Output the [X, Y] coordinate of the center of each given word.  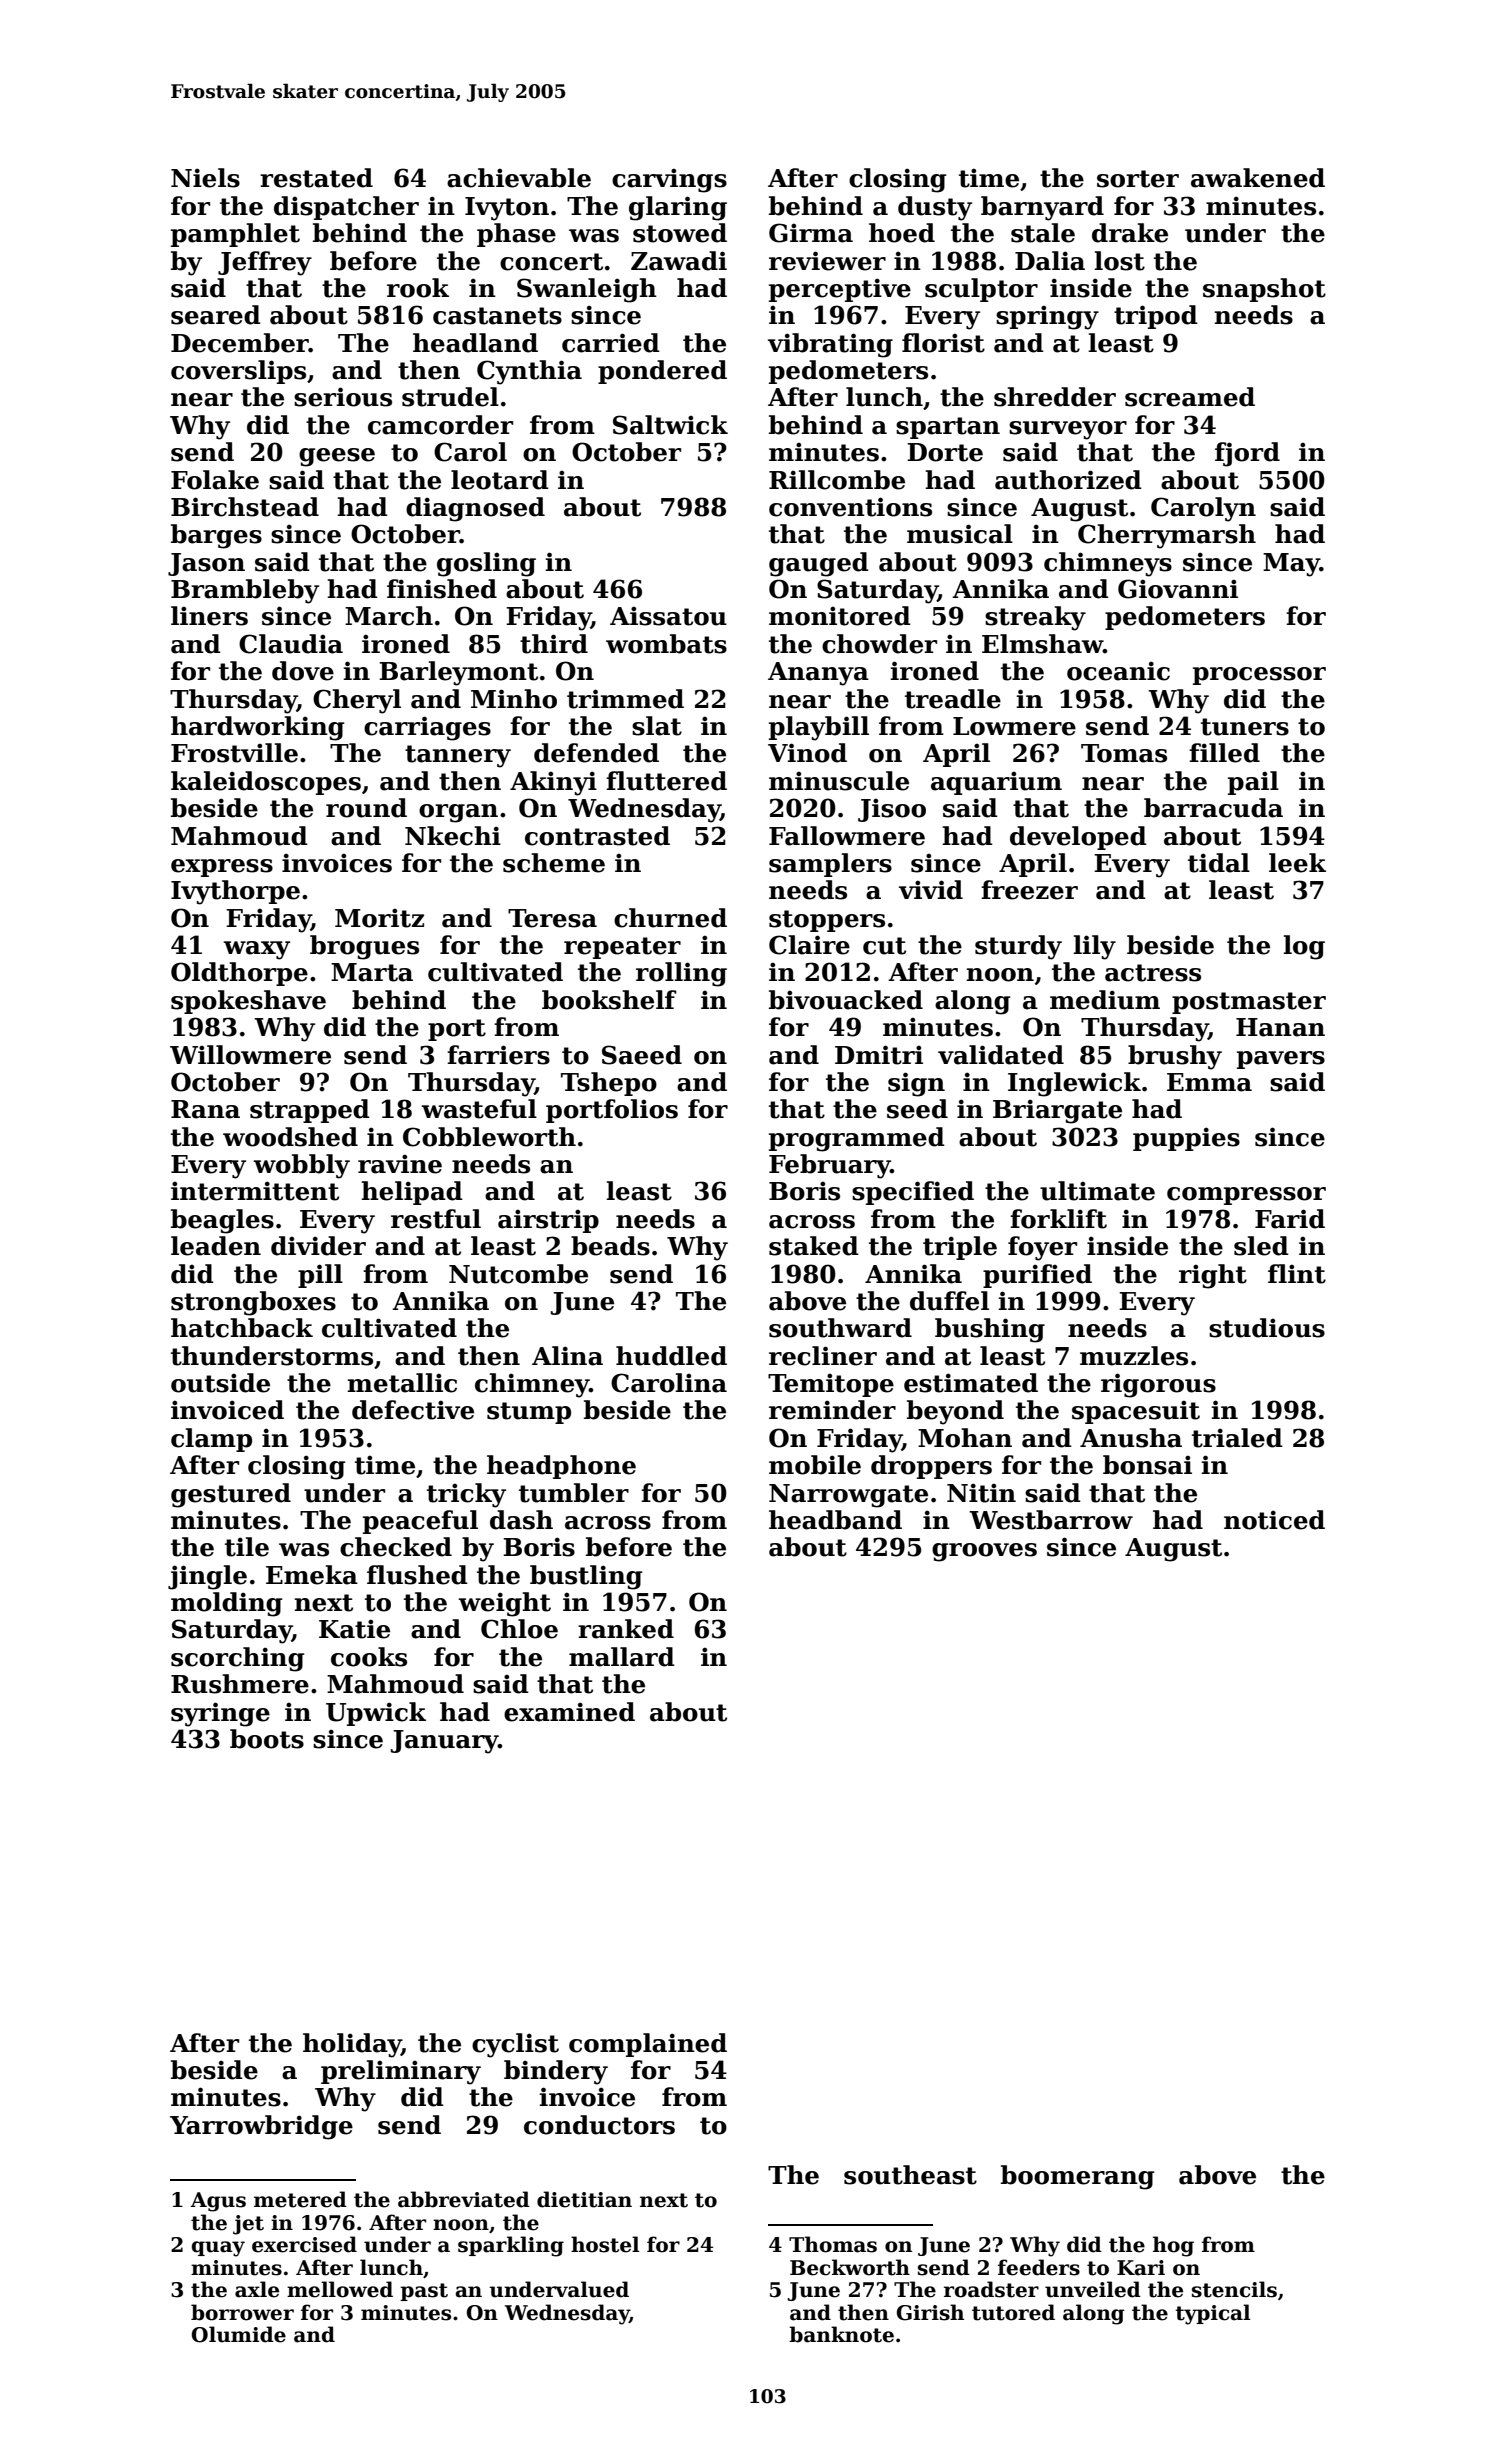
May [1291, 565]
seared [216, 315]
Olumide [239, 2334]
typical [1212, 2314]
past [424, 2292]
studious [1267, 1328]
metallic [402, 1383]
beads [610, 1246]
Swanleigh [587, 290]
